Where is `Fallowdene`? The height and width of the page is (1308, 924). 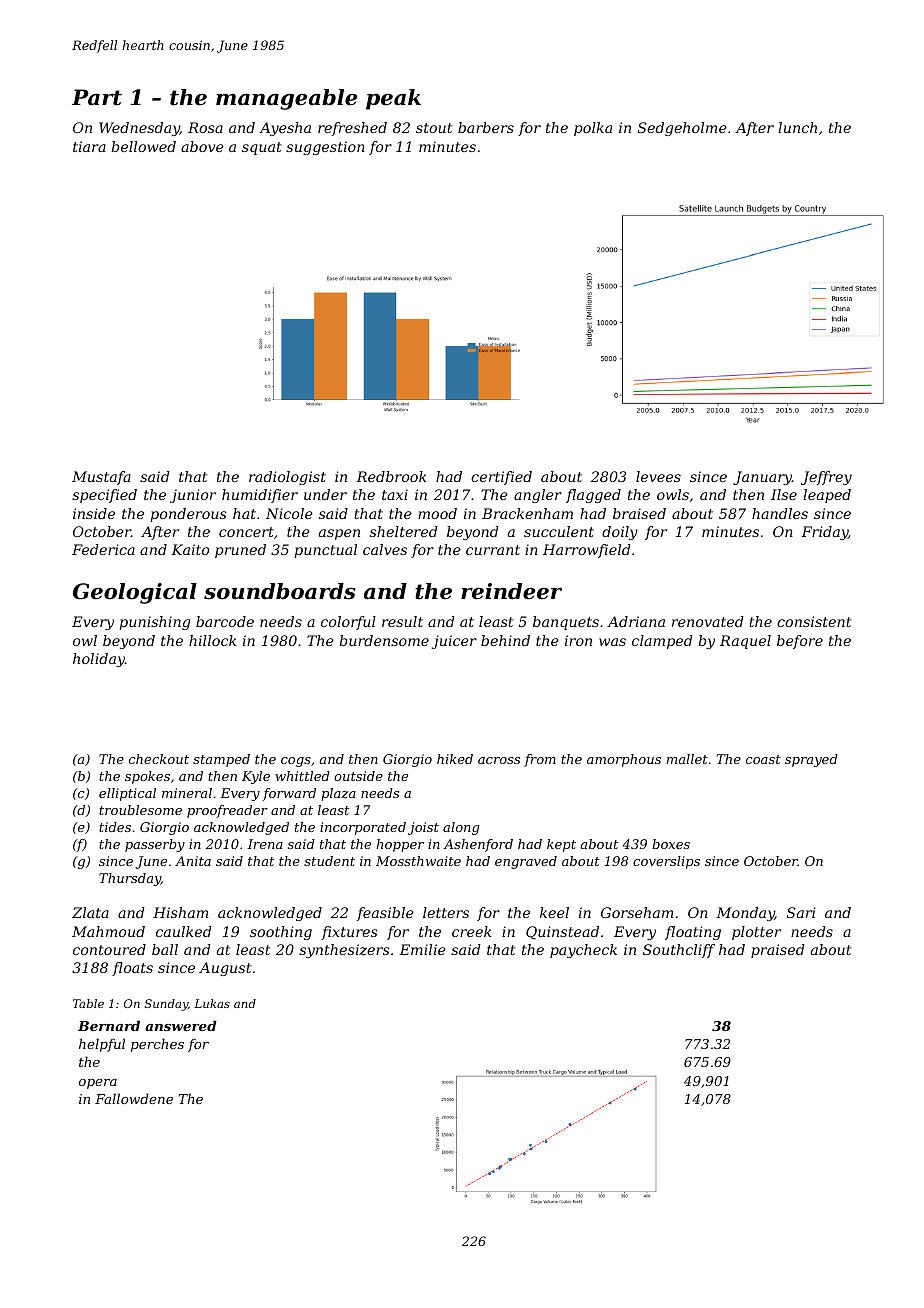
Fallowdene is located at coordinates (134, 1098).
